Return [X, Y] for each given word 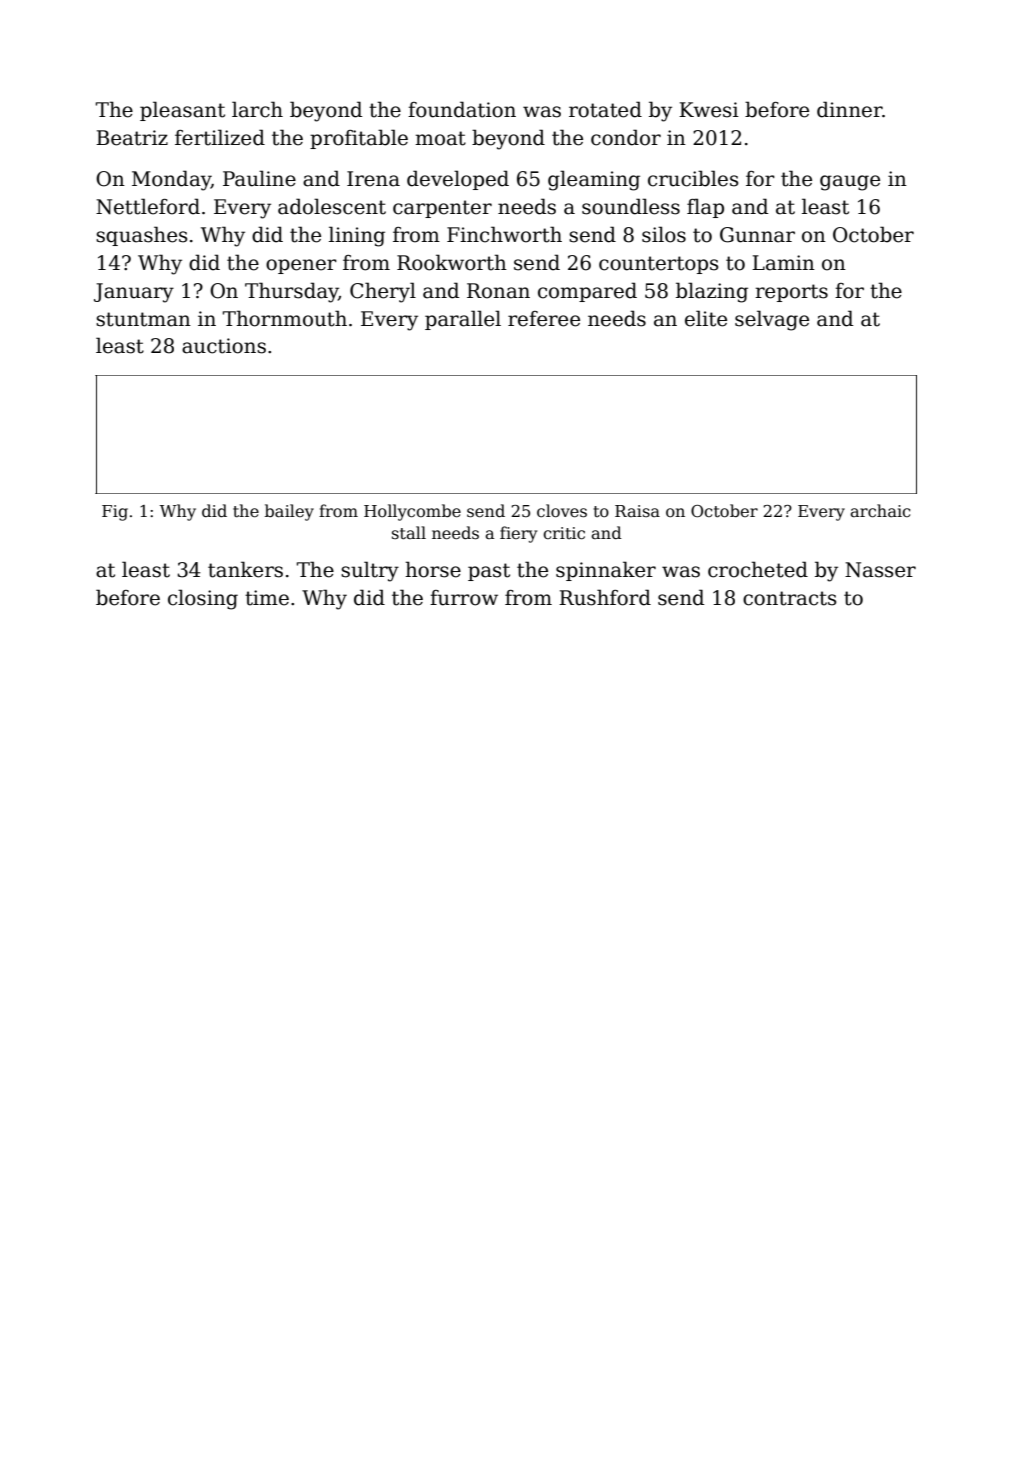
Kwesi [709, 110]
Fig [115, 513]
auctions [224, 346]
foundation [462, 109]
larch [257, 109]
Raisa [637, 511]
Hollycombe [412, 512]
